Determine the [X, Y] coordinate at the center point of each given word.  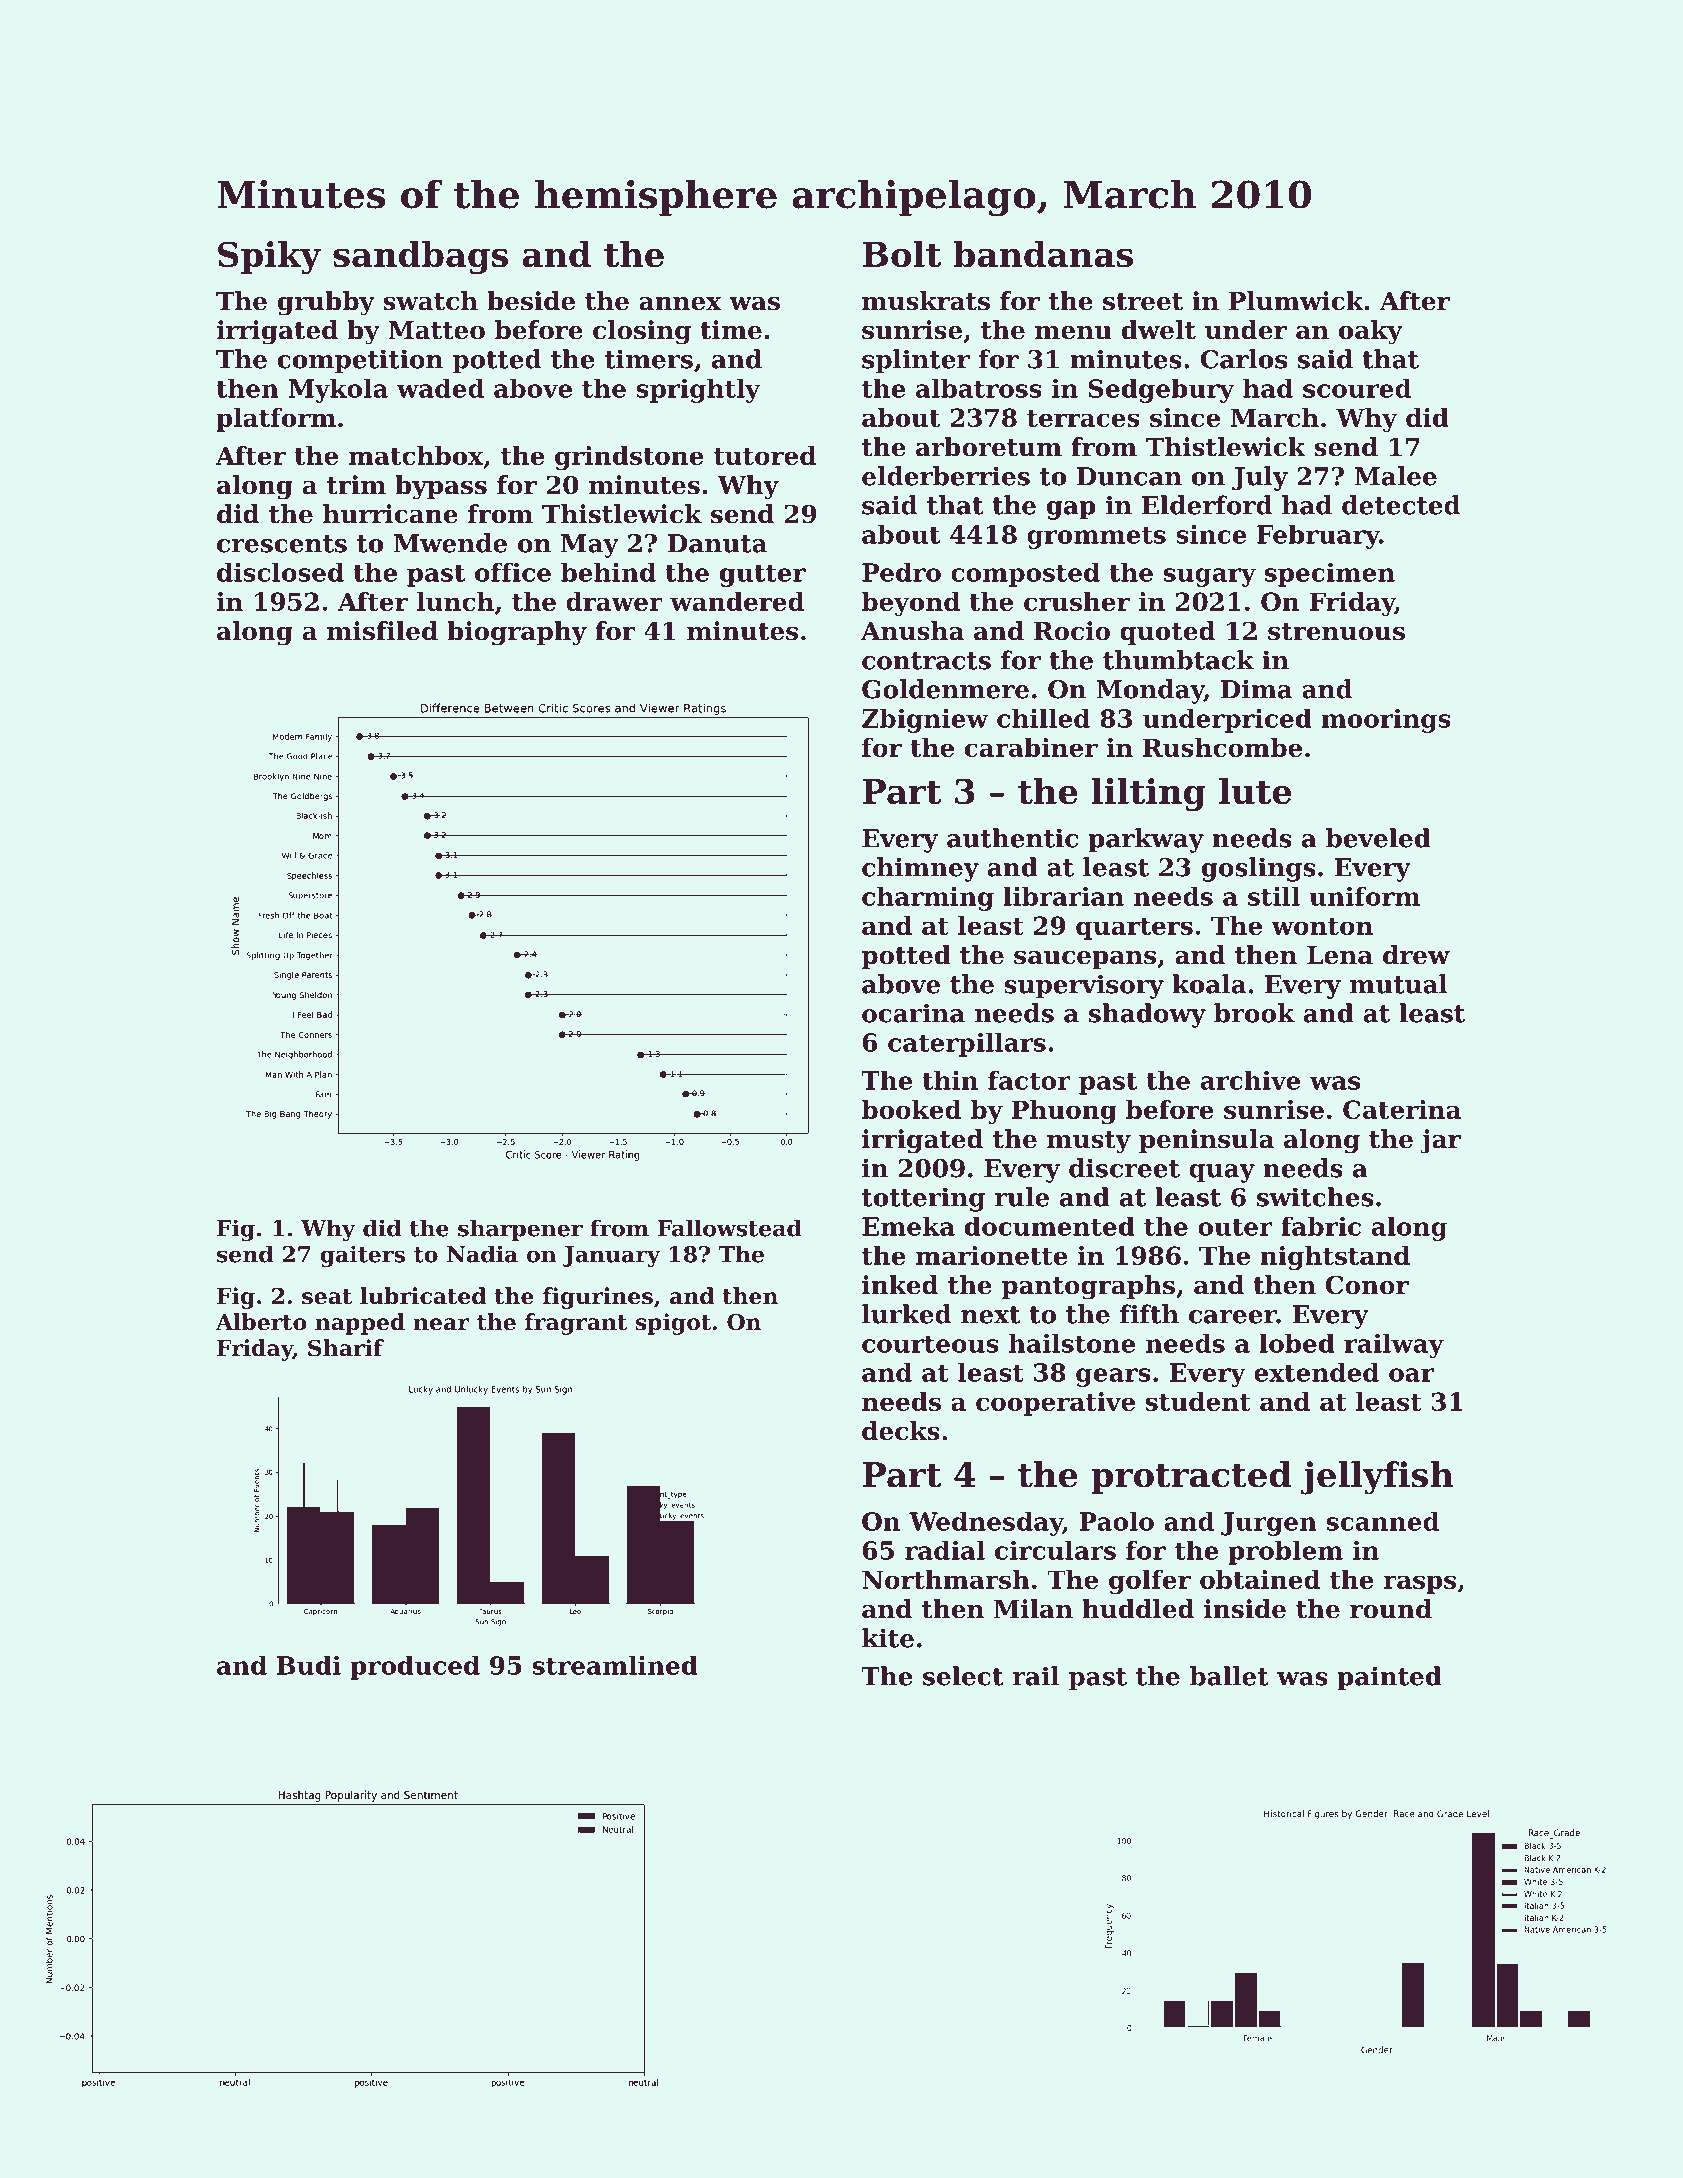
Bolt [902, 254]
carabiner [1031, 747]
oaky [1370, 332]
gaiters [362, 1256]
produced [415, 1667]
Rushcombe [1222, 747]
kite [888, 1638]
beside [531, 301]
